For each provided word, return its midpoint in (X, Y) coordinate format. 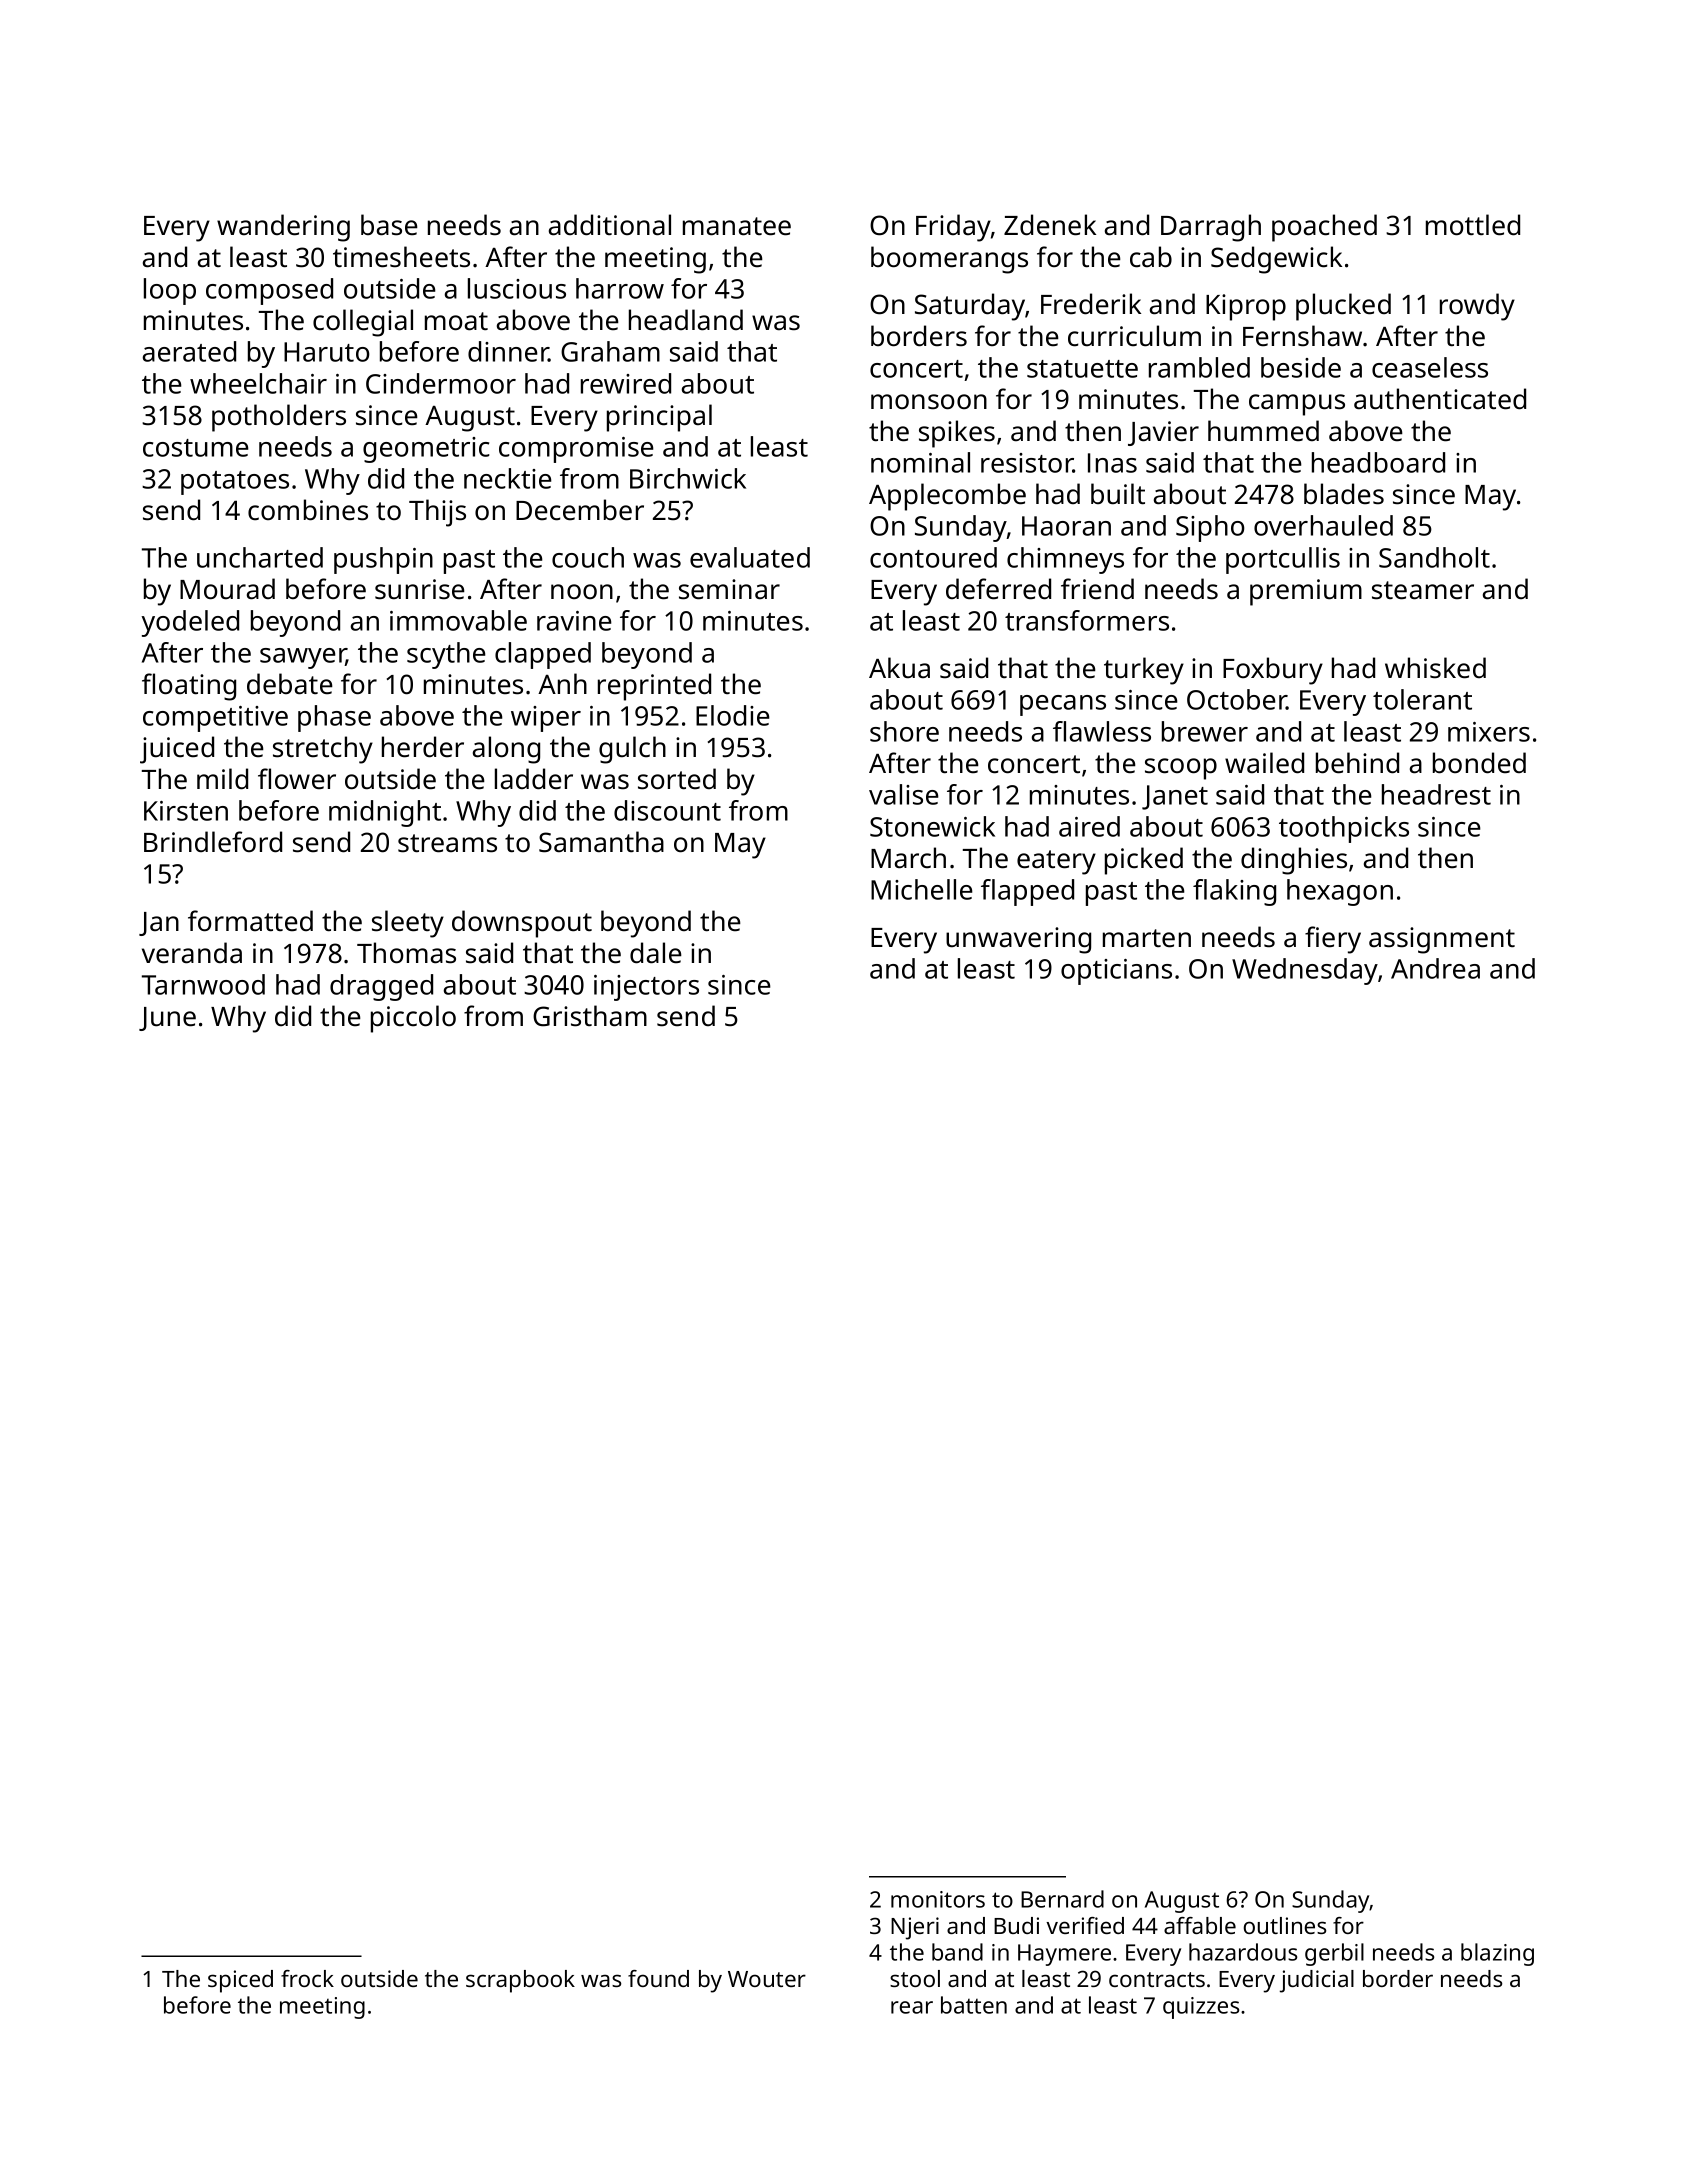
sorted (677, 779)
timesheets (401, 257)
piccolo (413, 1019)
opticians (1116, 972)
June (167, 1019)
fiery (1333, 940)
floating (189, 687)
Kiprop (1246, 307)
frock (307, 1978)
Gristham (590, 1016)
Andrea (1435, 968)
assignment (1442, 940)
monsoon (929, 402)
